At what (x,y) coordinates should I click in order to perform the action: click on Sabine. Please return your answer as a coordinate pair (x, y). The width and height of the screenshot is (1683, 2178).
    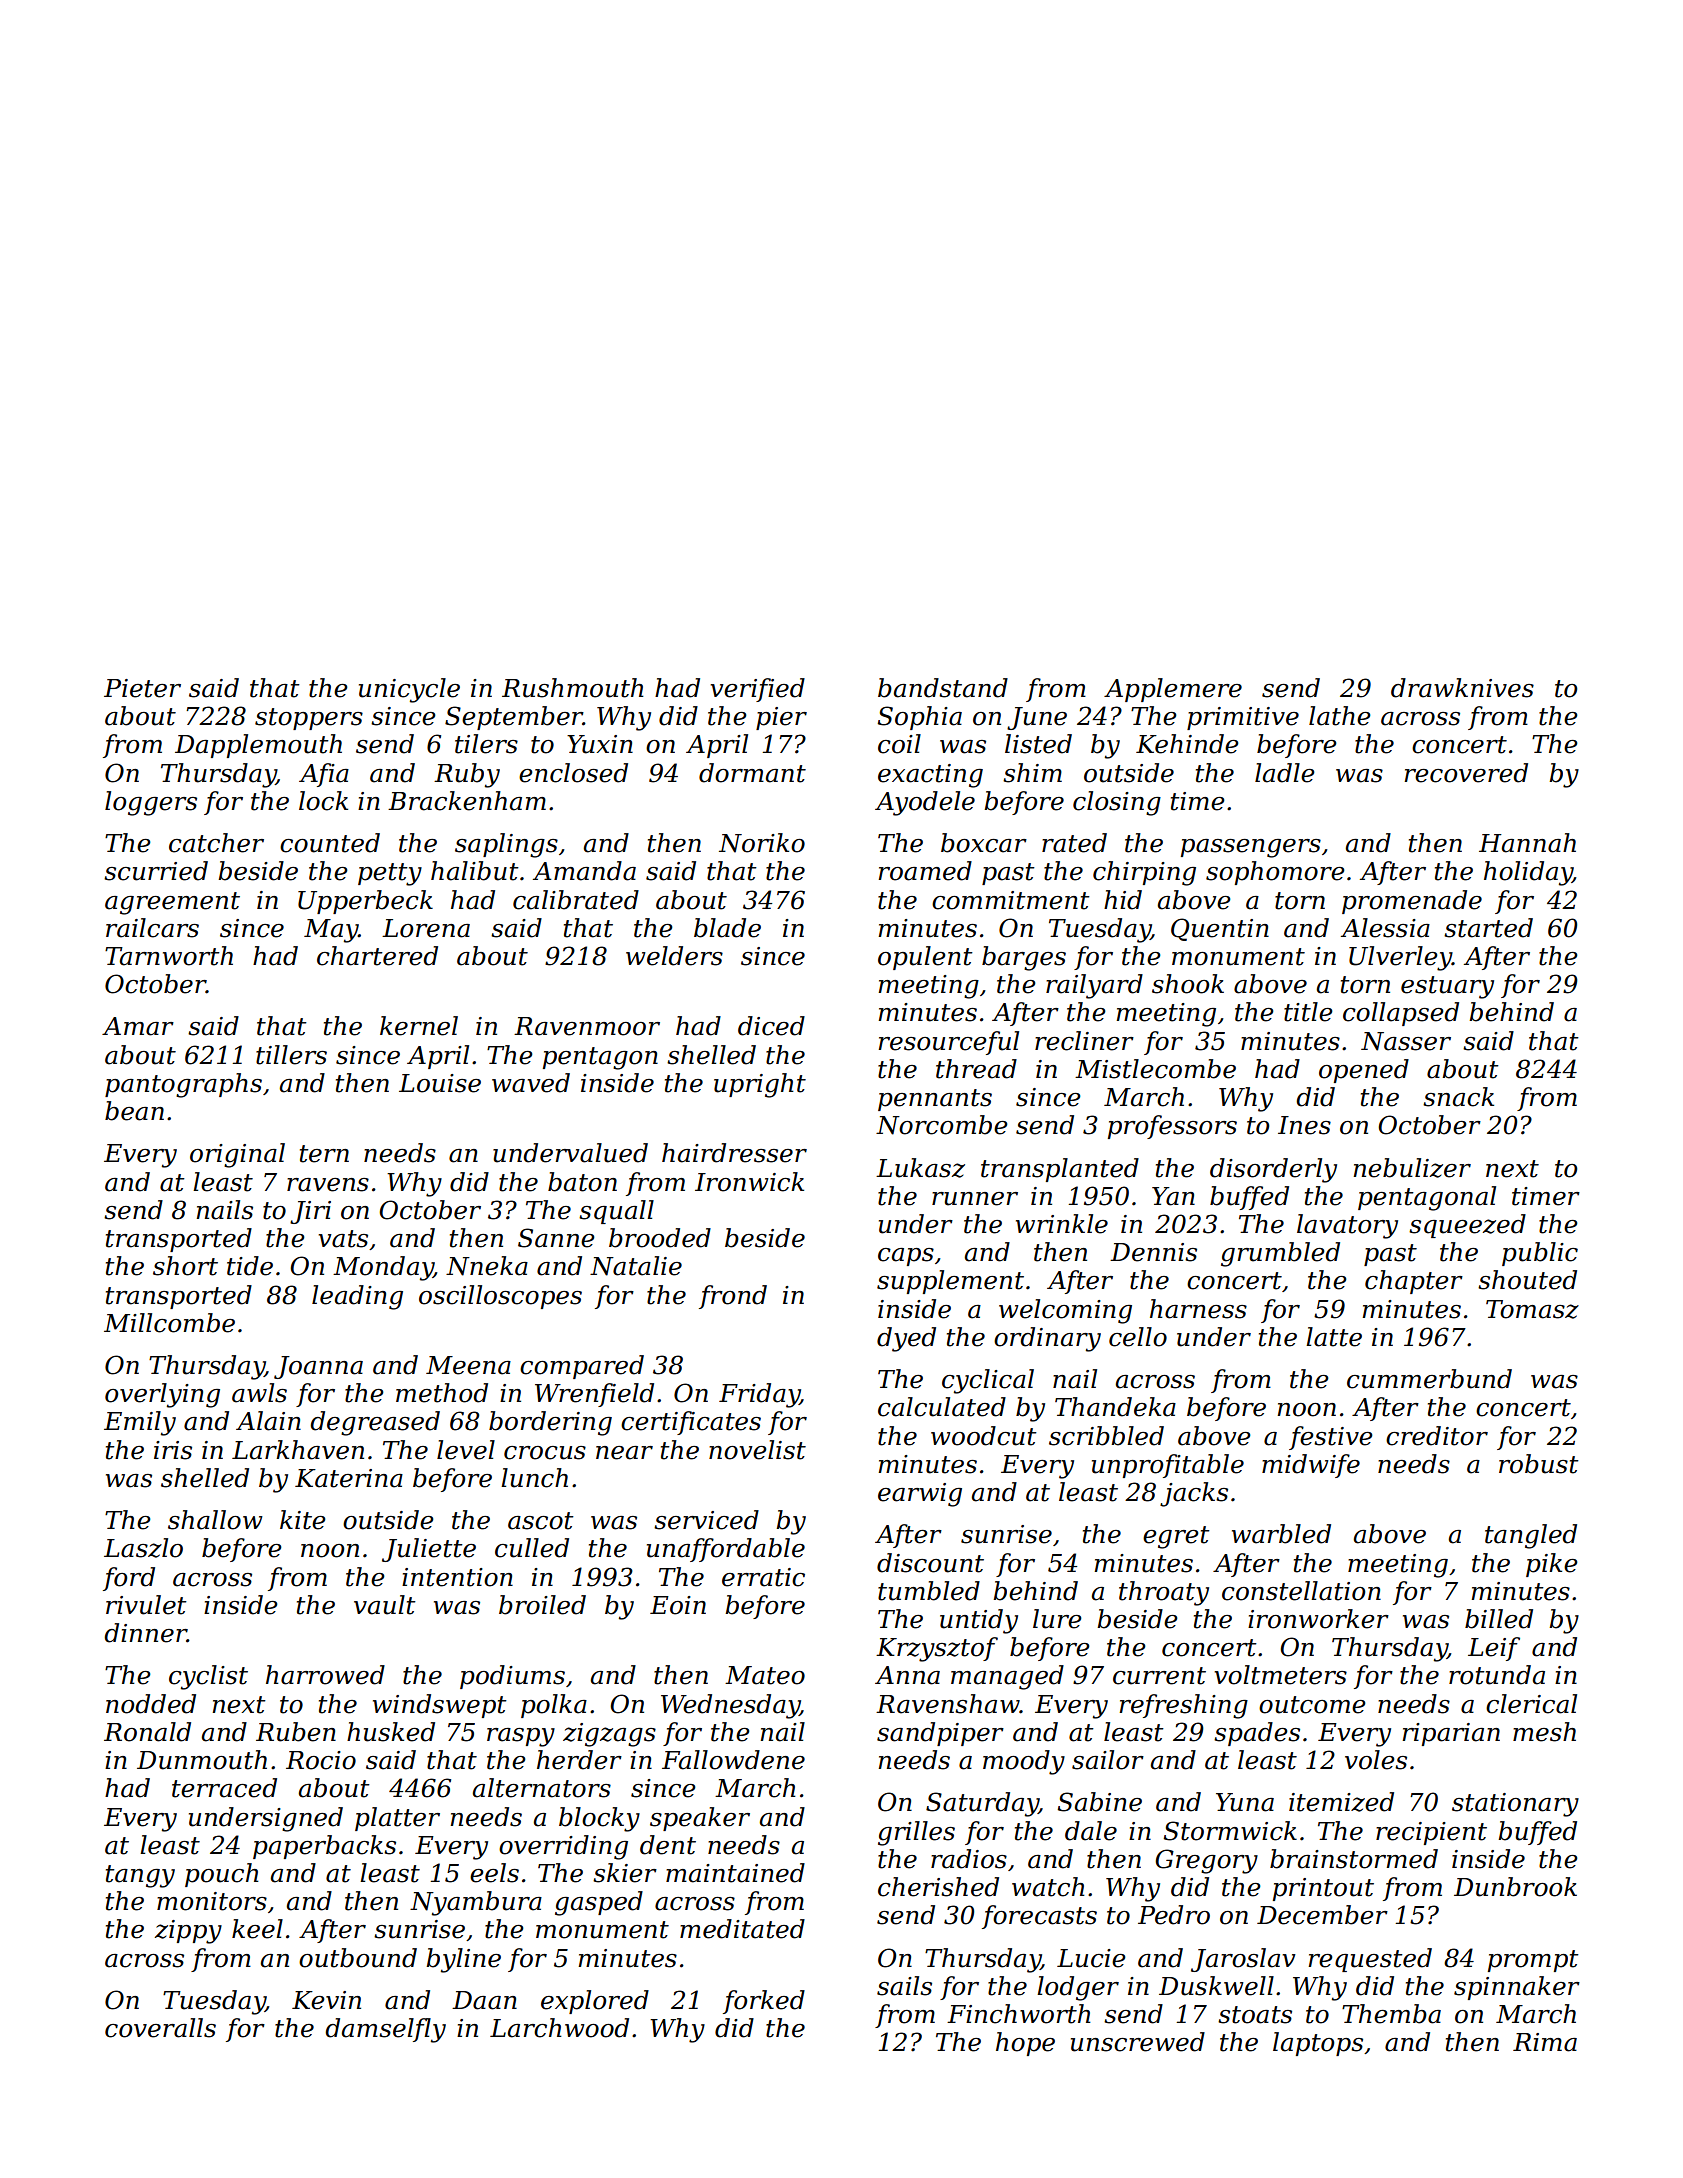
    Looking at the image, I should click on (1100, 1802).
